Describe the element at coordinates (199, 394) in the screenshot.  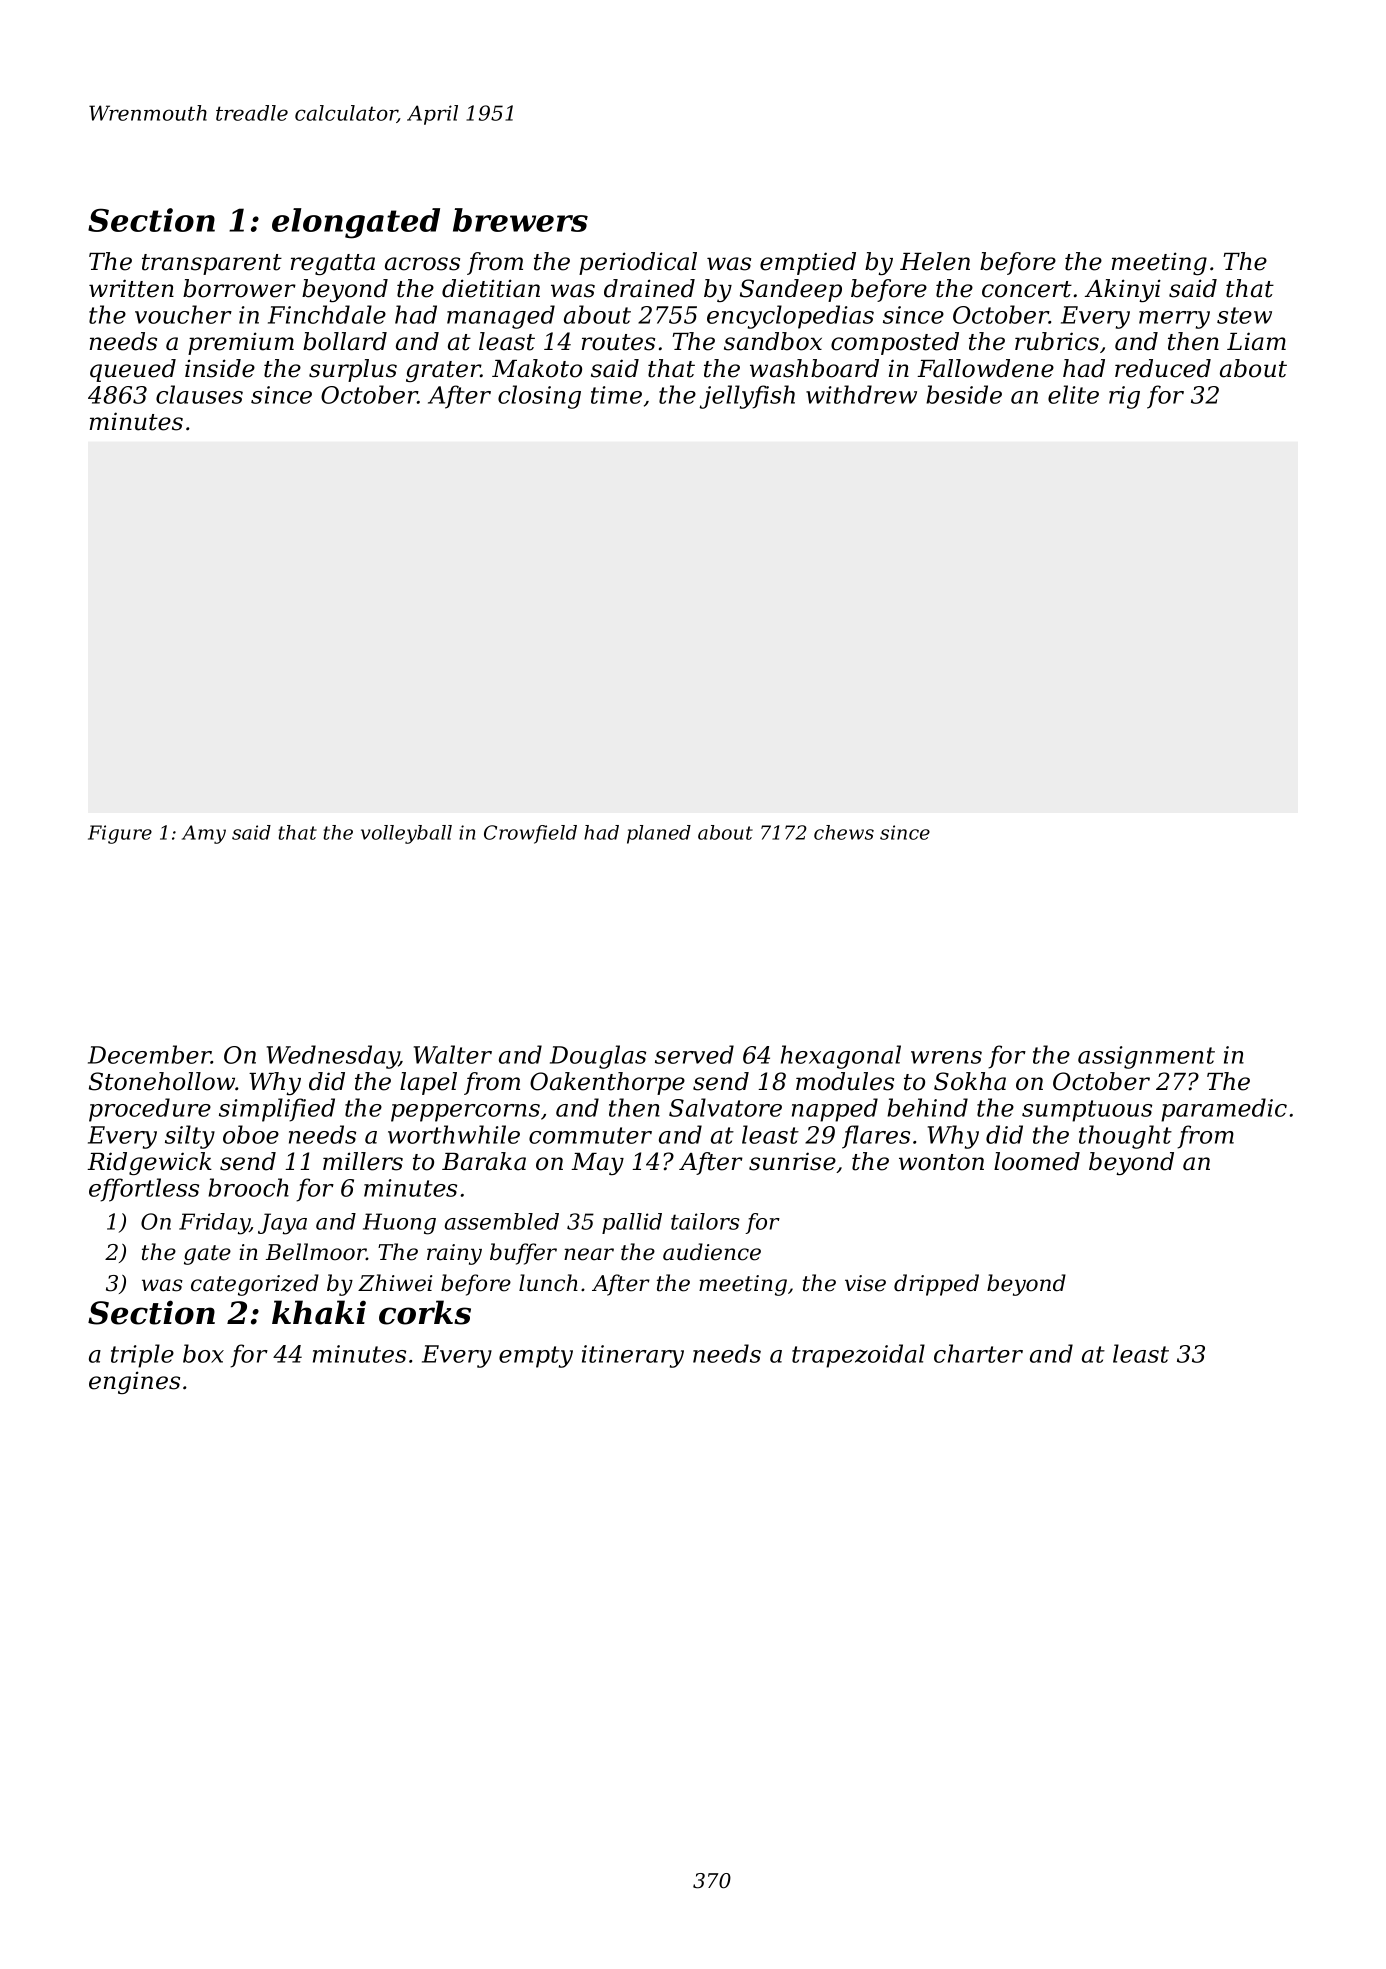
I see `clauses` at that location.
